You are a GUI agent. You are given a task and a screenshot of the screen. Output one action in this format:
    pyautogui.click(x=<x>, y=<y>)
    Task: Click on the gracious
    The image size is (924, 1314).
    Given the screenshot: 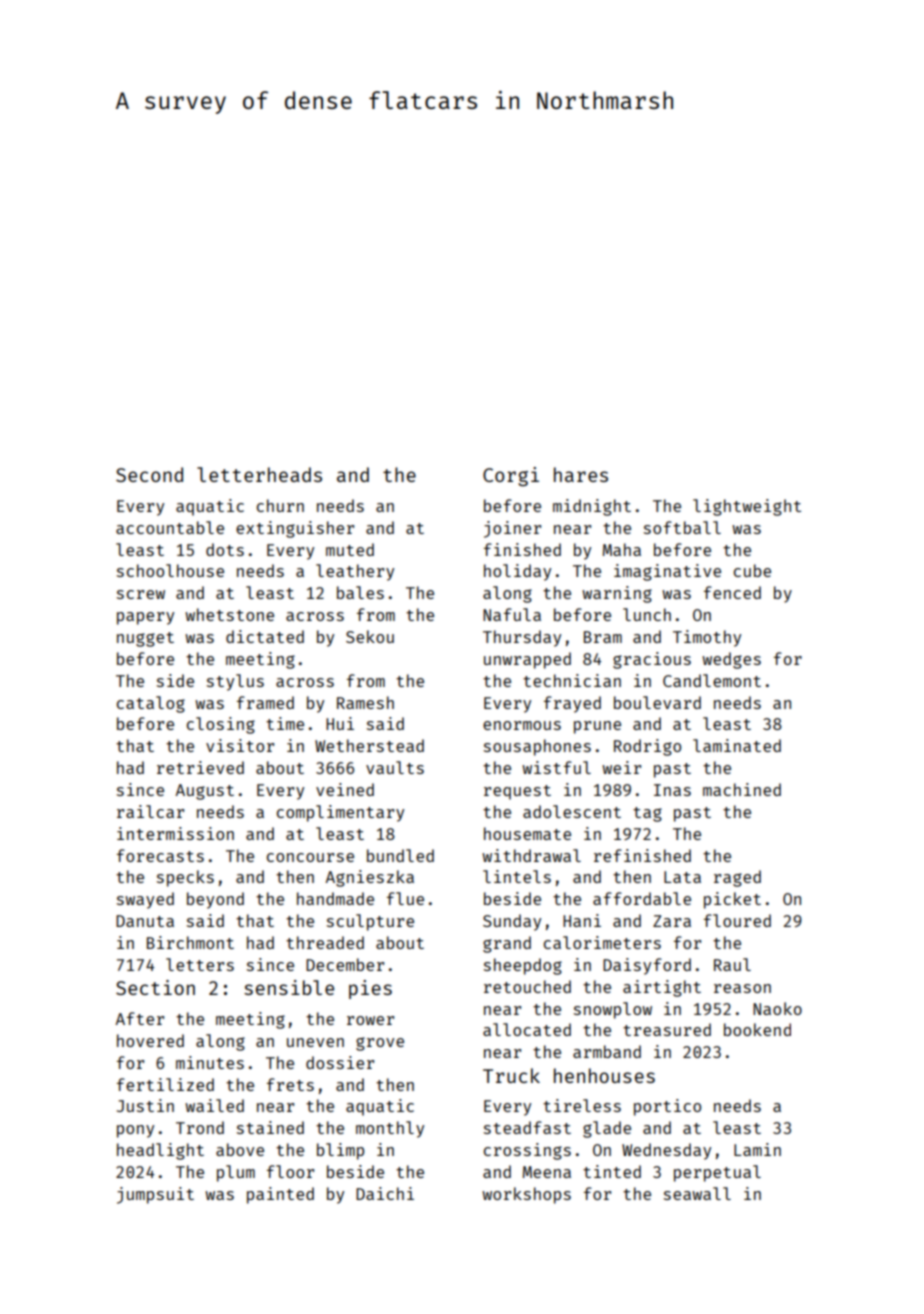 What is the action you would take?
    pyautogui.click(x=652, y=660)
